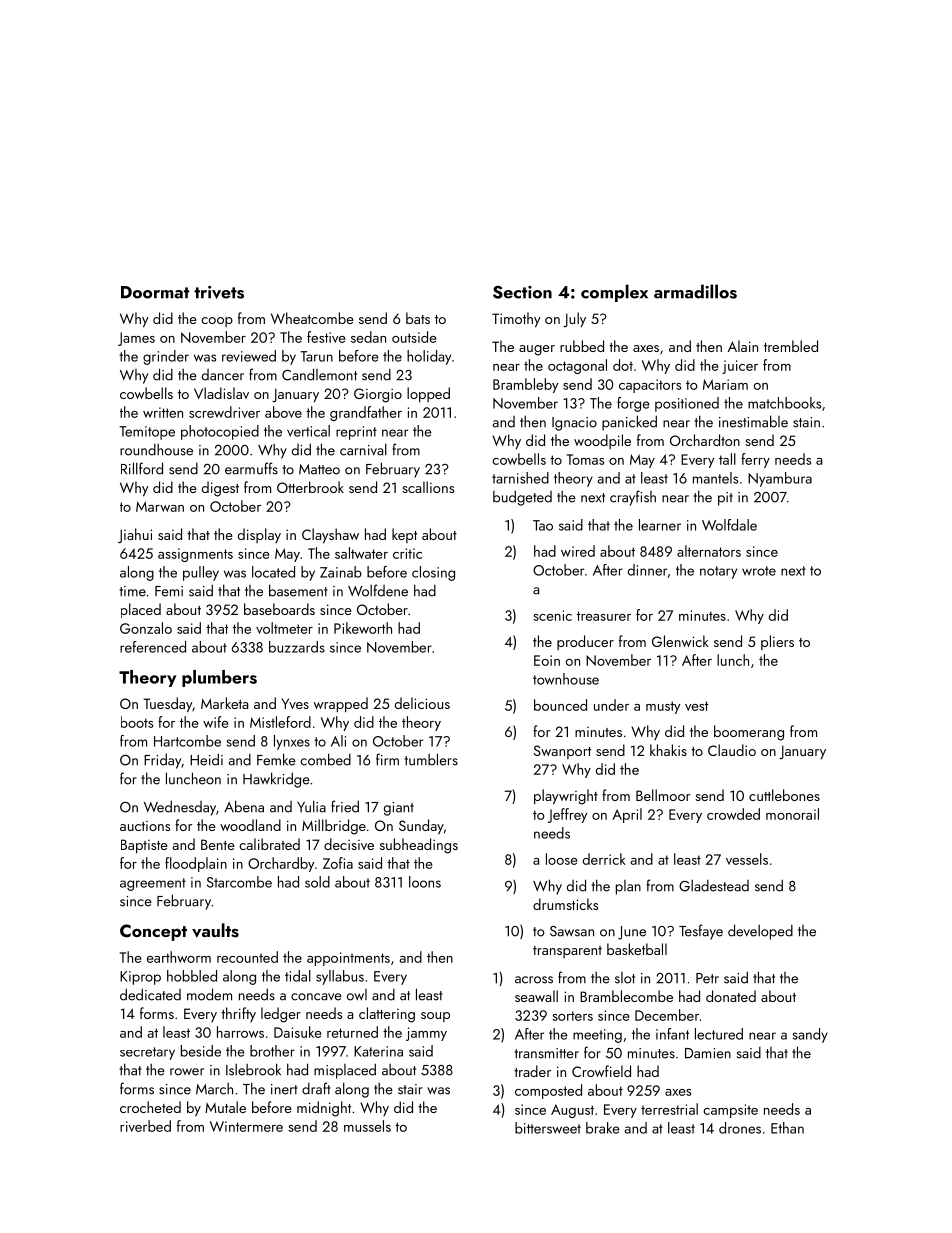  What do you see at coordinates (520, 478) in the screenshot?
I see `tarnished` at bounding box center [520, 478].
